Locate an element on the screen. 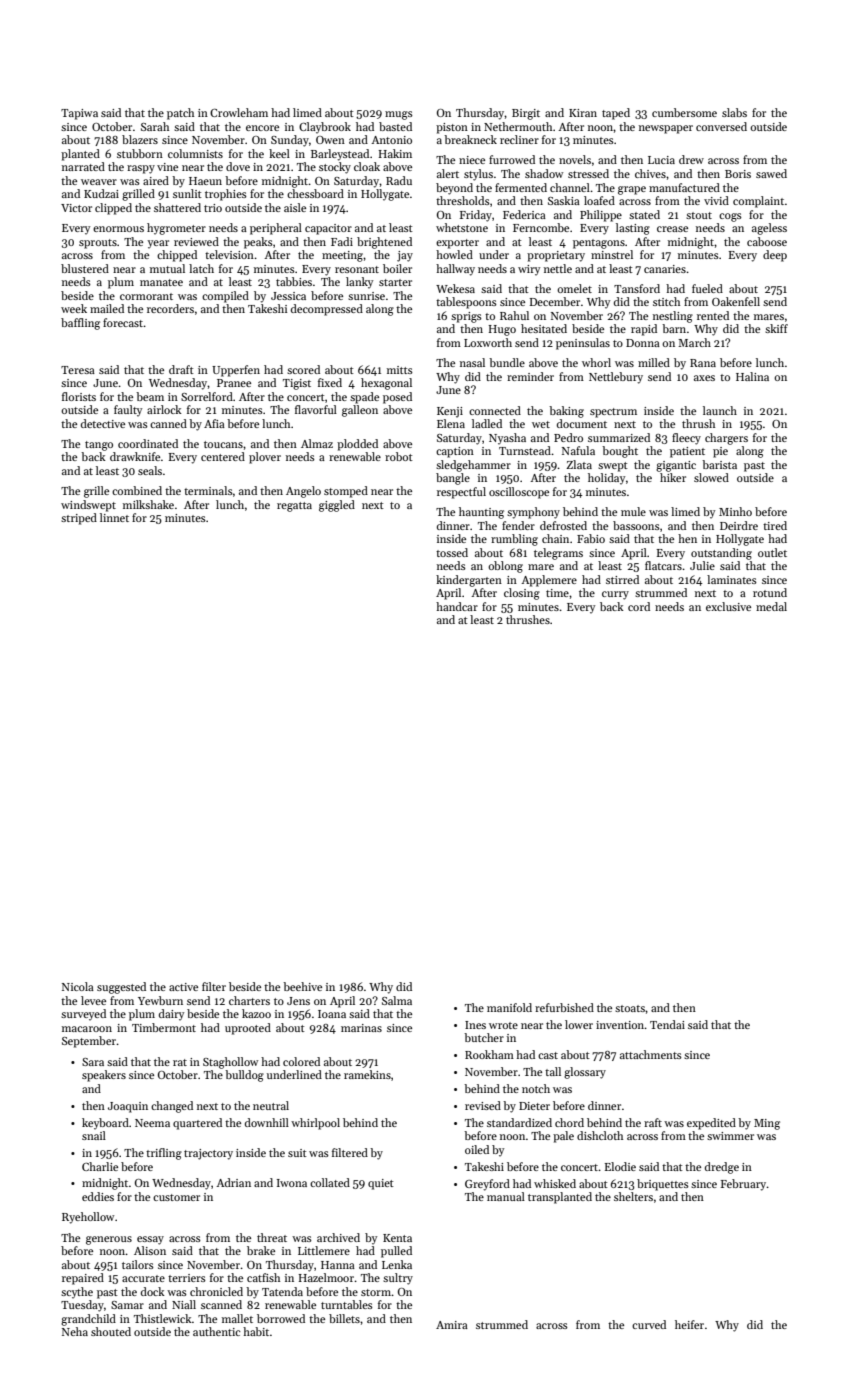  cumbersome is located at coordinates (684, 112).
